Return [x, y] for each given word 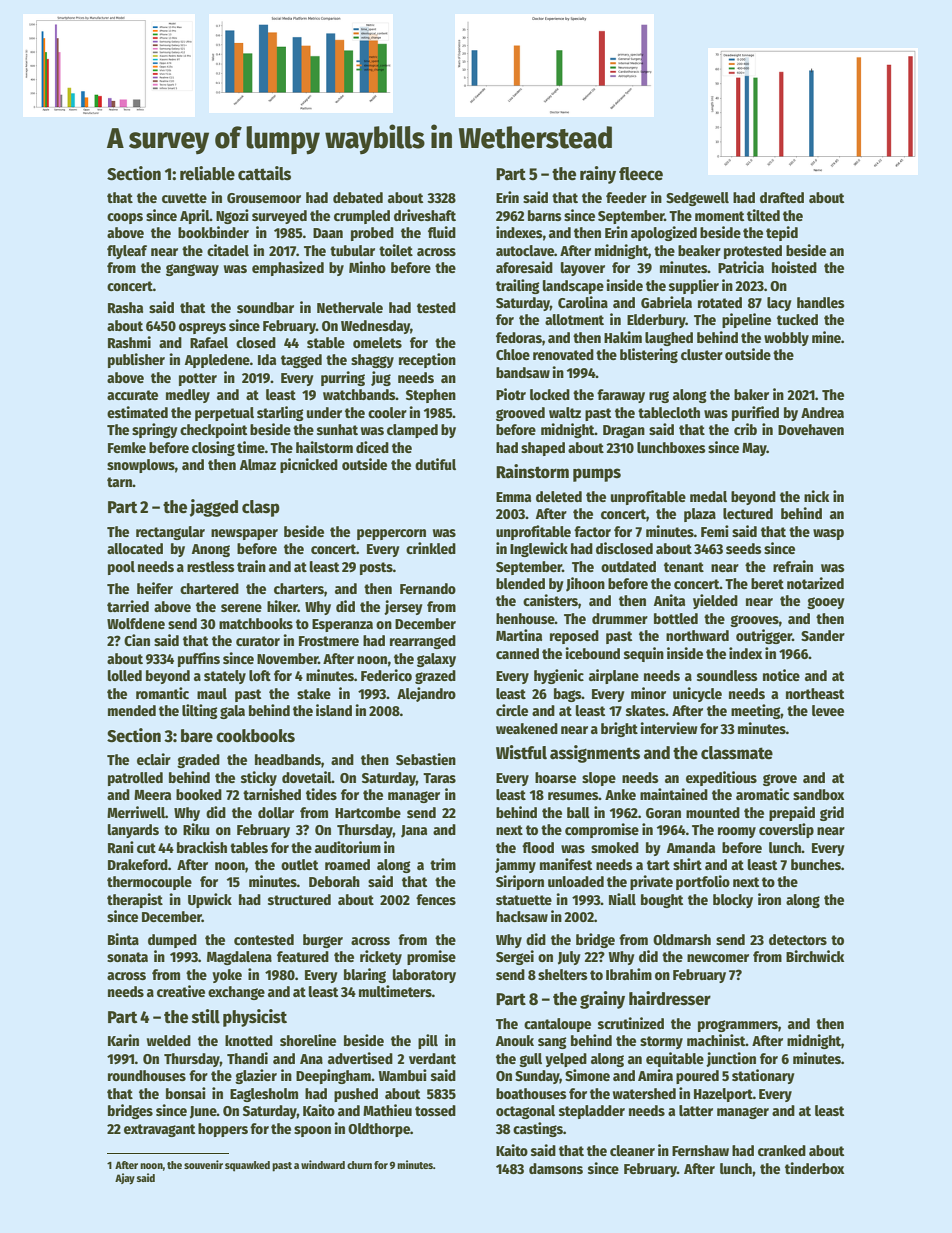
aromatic [762, 794]
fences [436, 899]
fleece [641, 174]
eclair [154, 759]
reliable [207, 173]
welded [169, 1040]
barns [545, 215]
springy [155, 430]
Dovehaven [811, 429]
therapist [135, 900]
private [651, 882]
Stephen [431, 396]
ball [578, 812]
